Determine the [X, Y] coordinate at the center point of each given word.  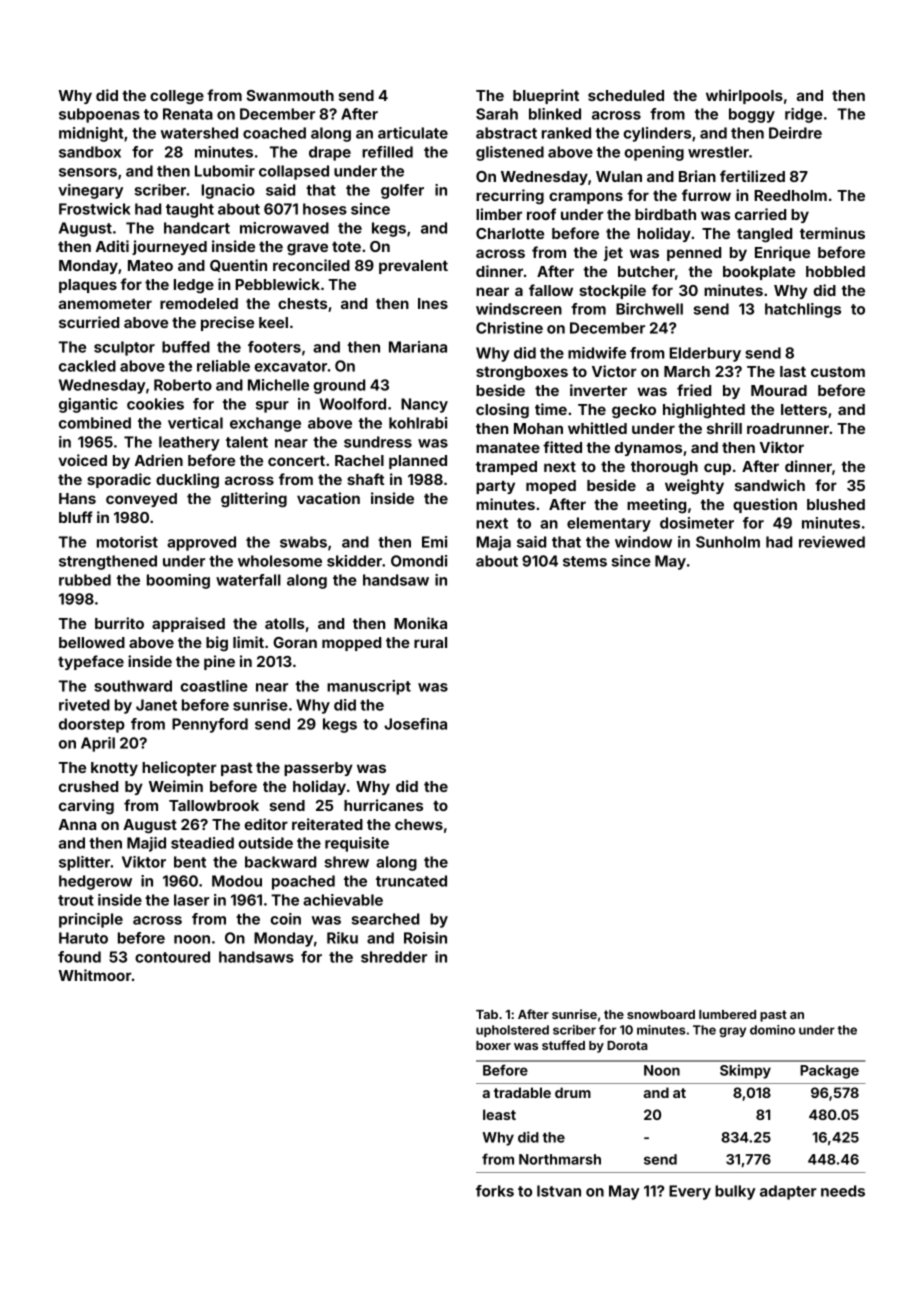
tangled [764, 235]
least [499, 1114]
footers [274, 347]
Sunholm [728, 542]
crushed [88, 786]
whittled [597, 428]
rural [430, 642]
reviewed [832, 542]
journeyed [169, 247]
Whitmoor [95, 975]
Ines [433, 303]
